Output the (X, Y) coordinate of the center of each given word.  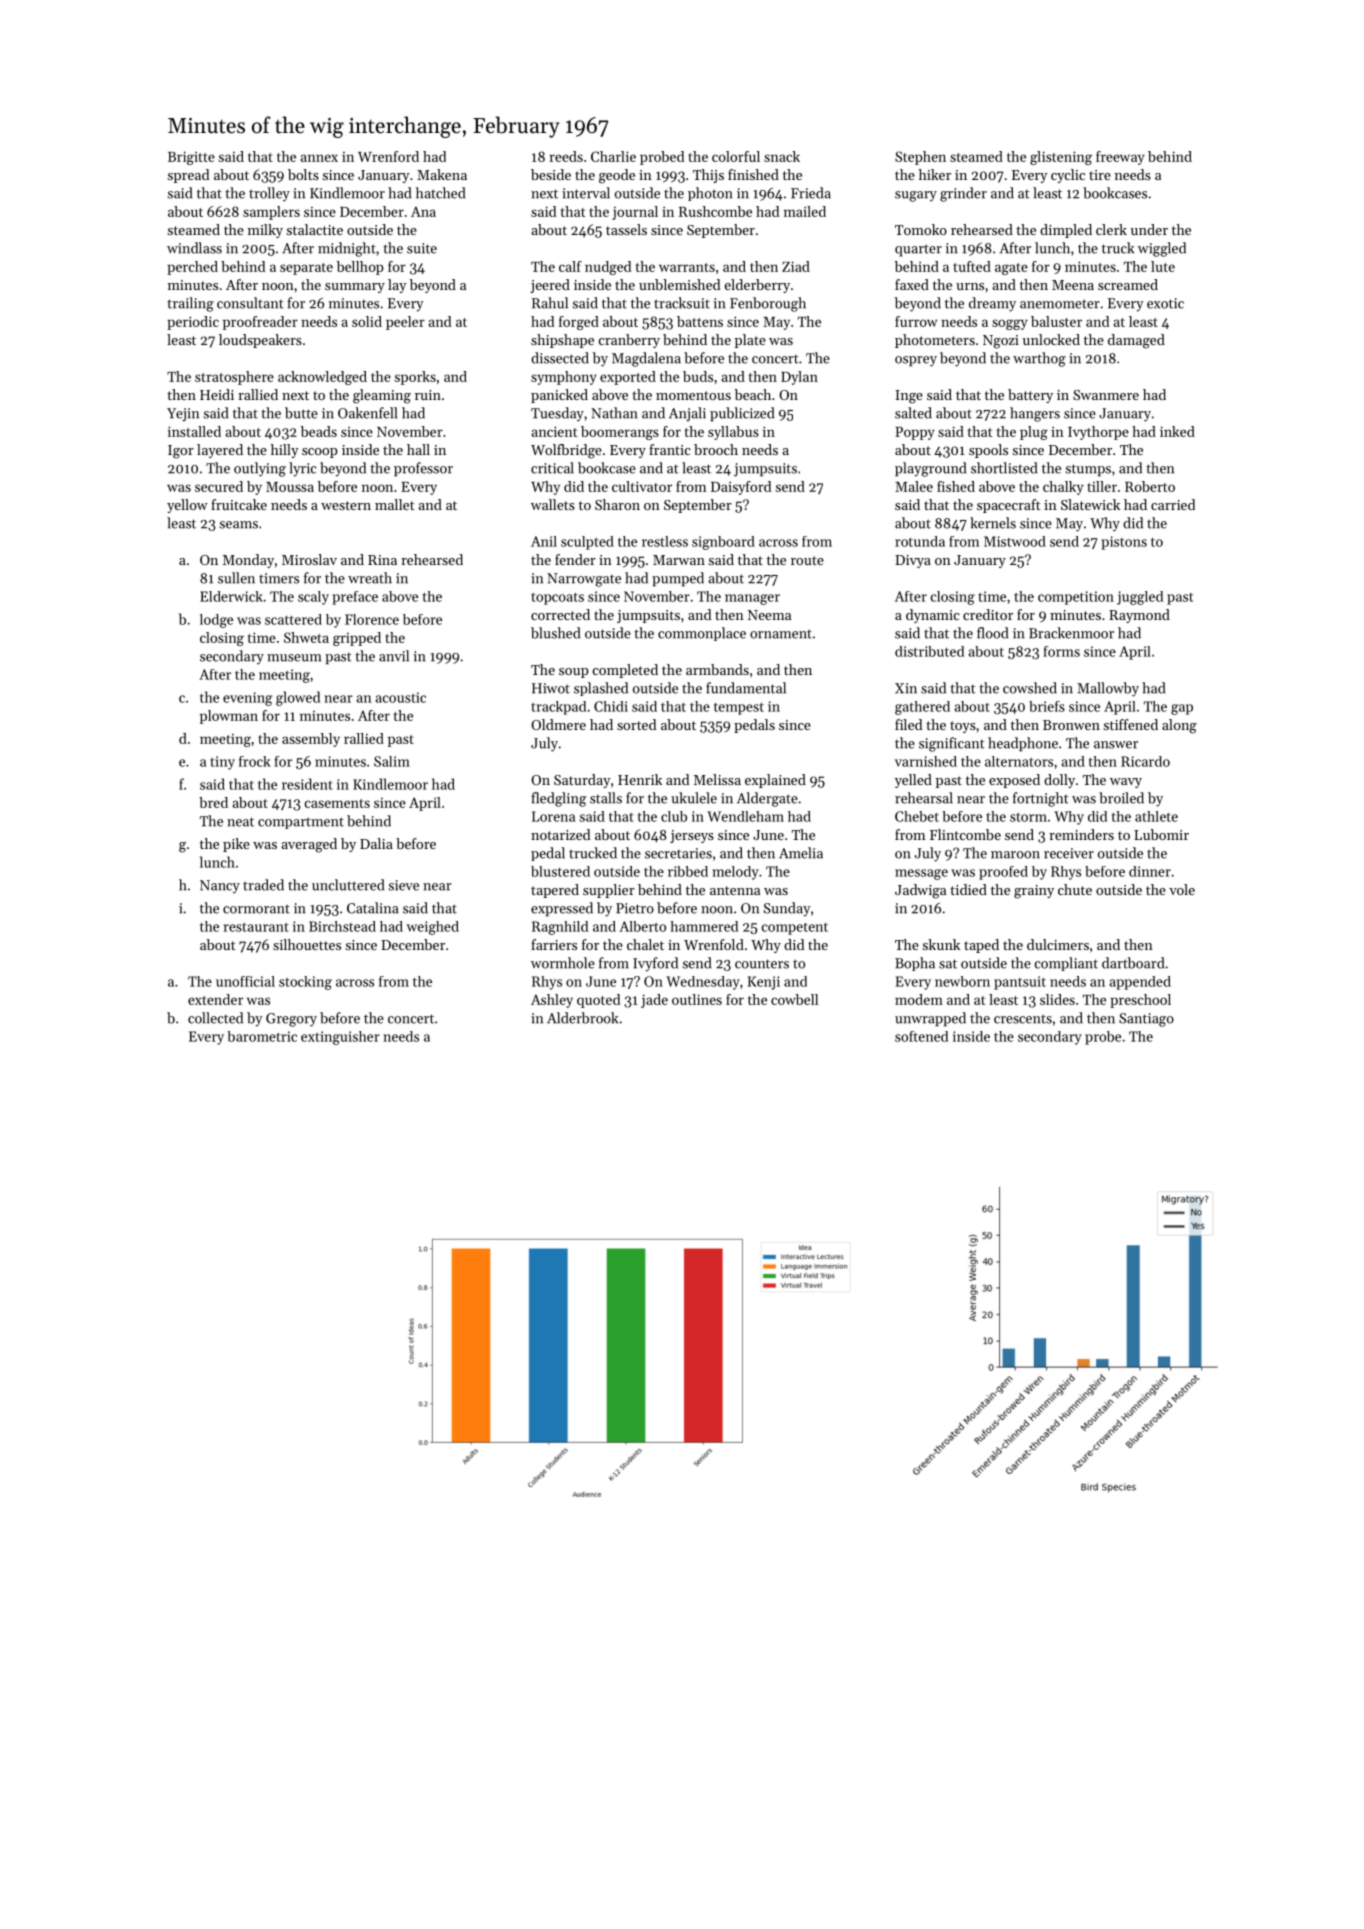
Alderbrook (582, 1018)
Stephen (920, 158)
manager (752, 599)
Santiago (1146, 1020)
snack (782, 156)
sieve (403, 885)
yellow (187, 506)
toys (963, 727)
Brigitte (191, 158)
